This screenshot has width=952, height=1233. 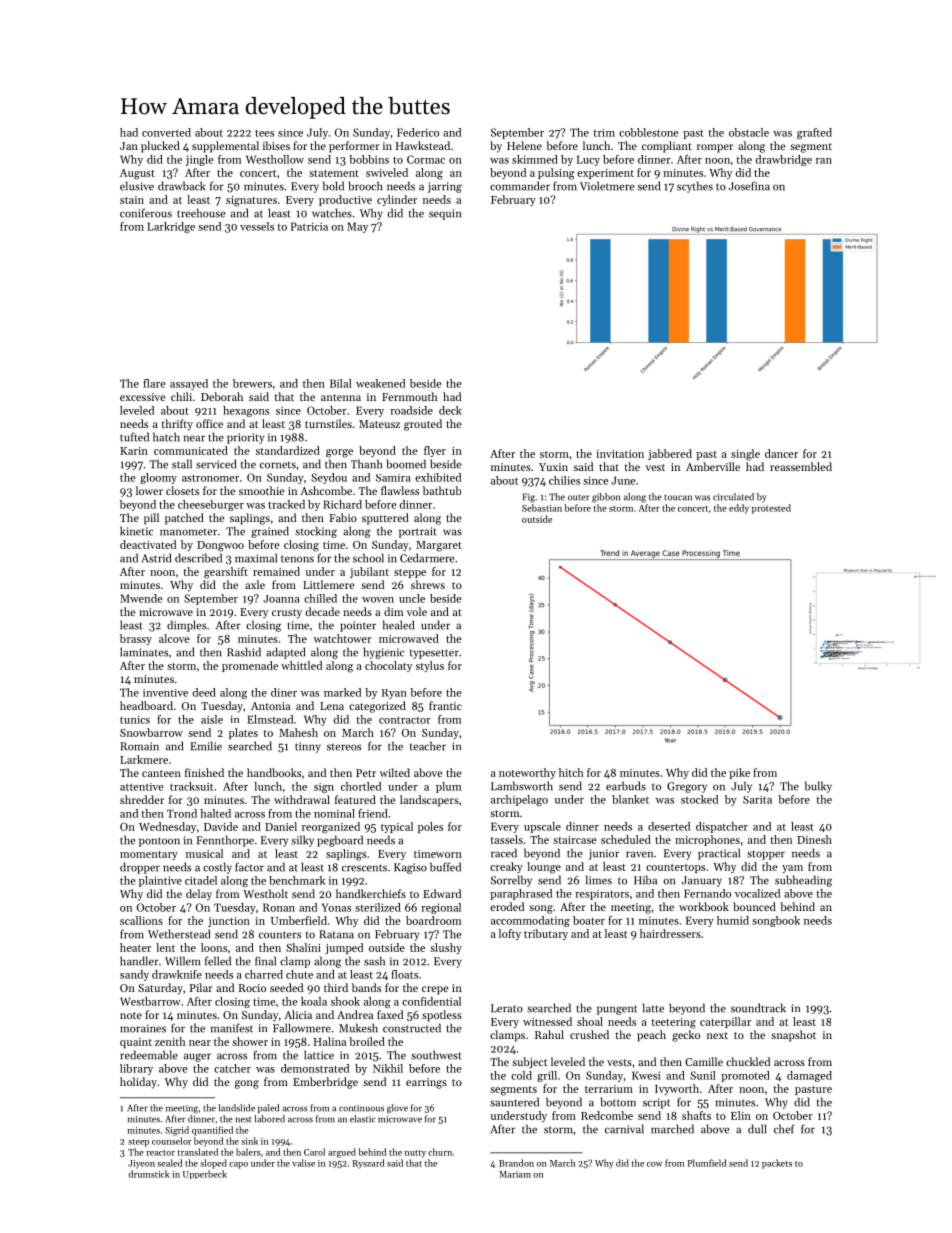 What do you see at coordinates (150, 1001) in the screenshot?
I see `Westbarrow` at bounding box center [150, 1001].
